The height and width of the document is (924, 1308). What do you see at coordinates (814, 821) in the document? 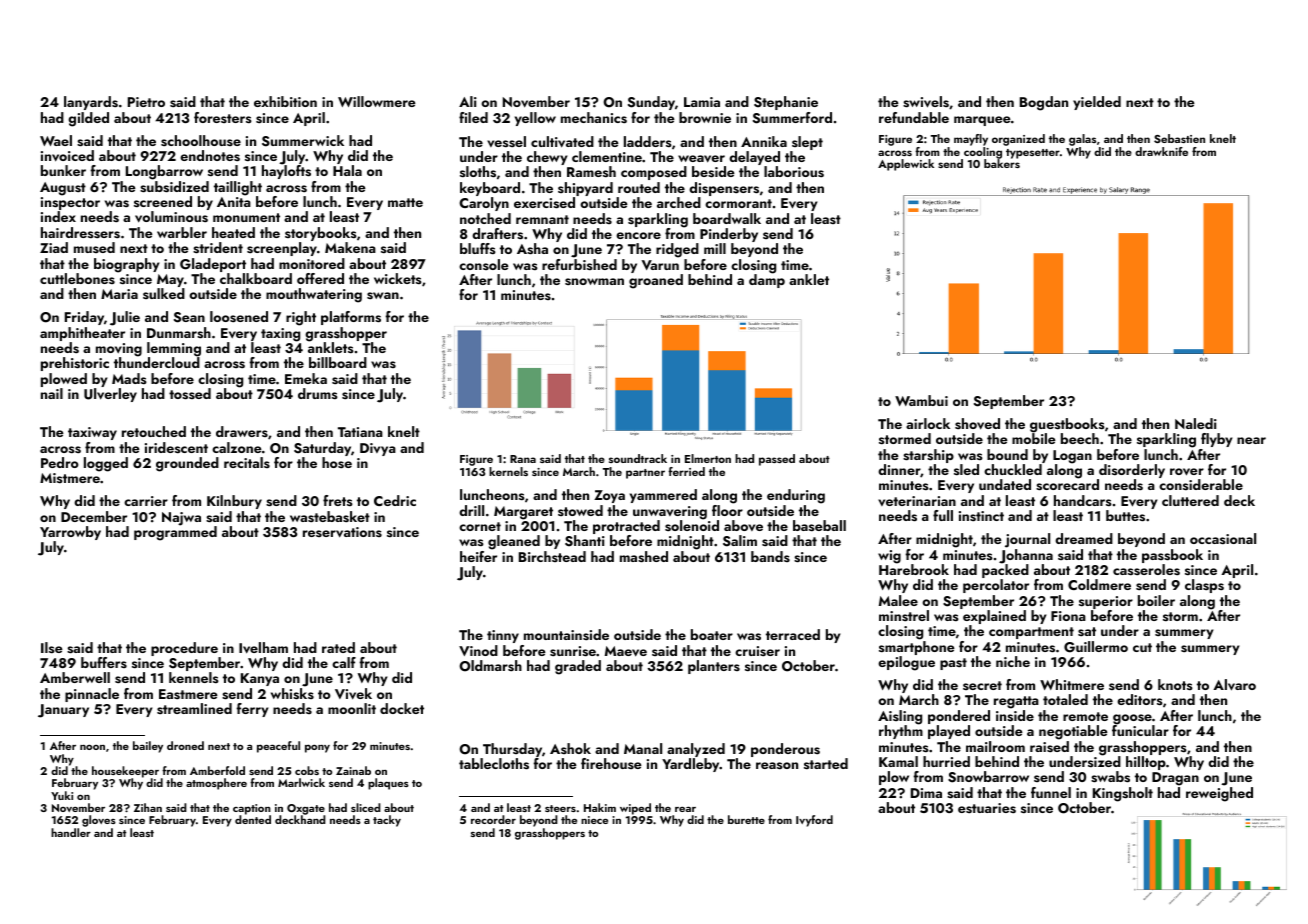
I see `Ivyford` at bounding box center [814, 821].
